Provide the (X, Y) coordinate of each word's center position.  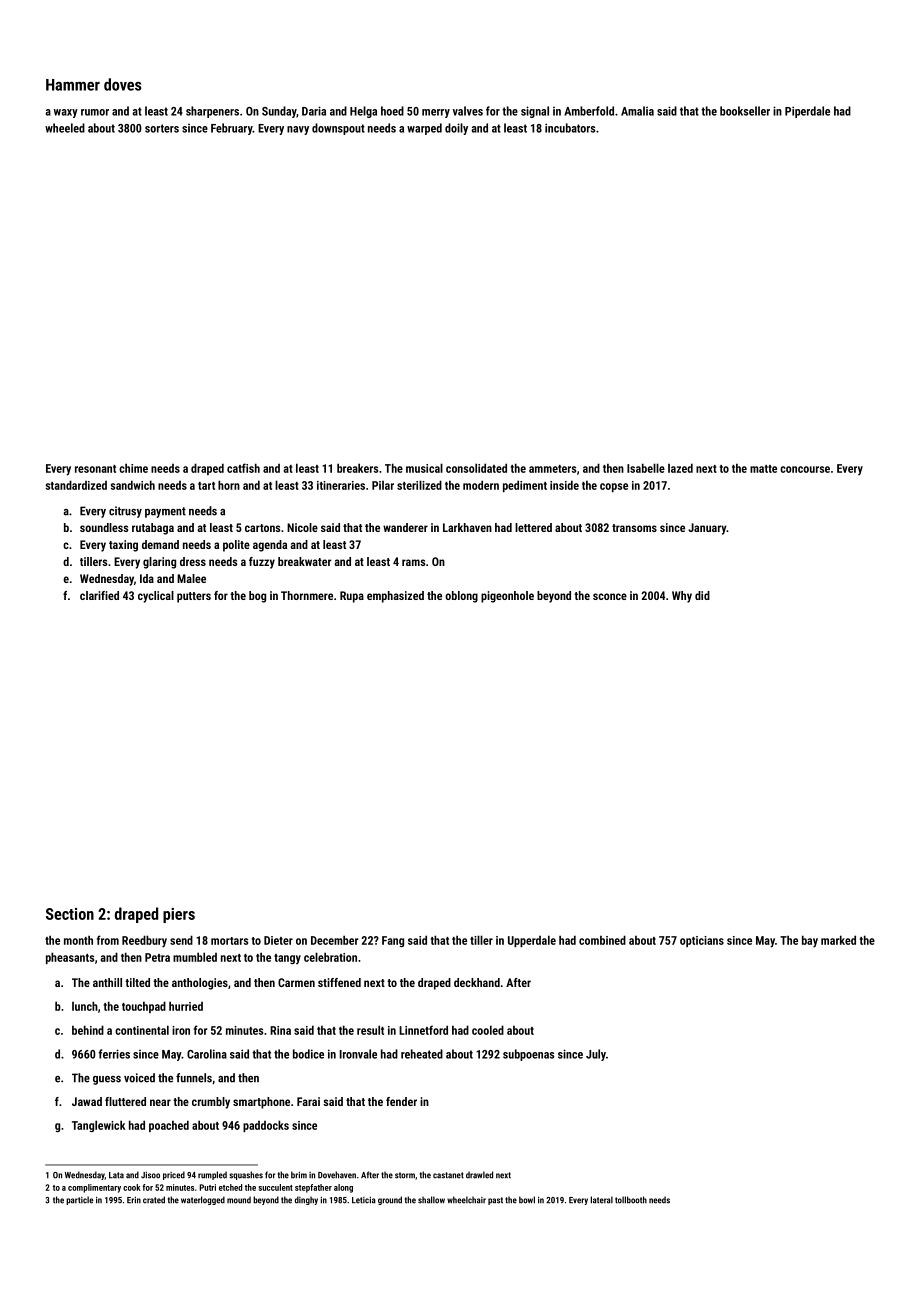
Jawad (87, 1101)
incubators (570, 128)
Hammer (73, 85)
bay (810, 941)
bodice (308, 1054)
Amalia (637, 111)
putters (194, 597)
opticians (702, 941)
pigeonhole (507, 597)
